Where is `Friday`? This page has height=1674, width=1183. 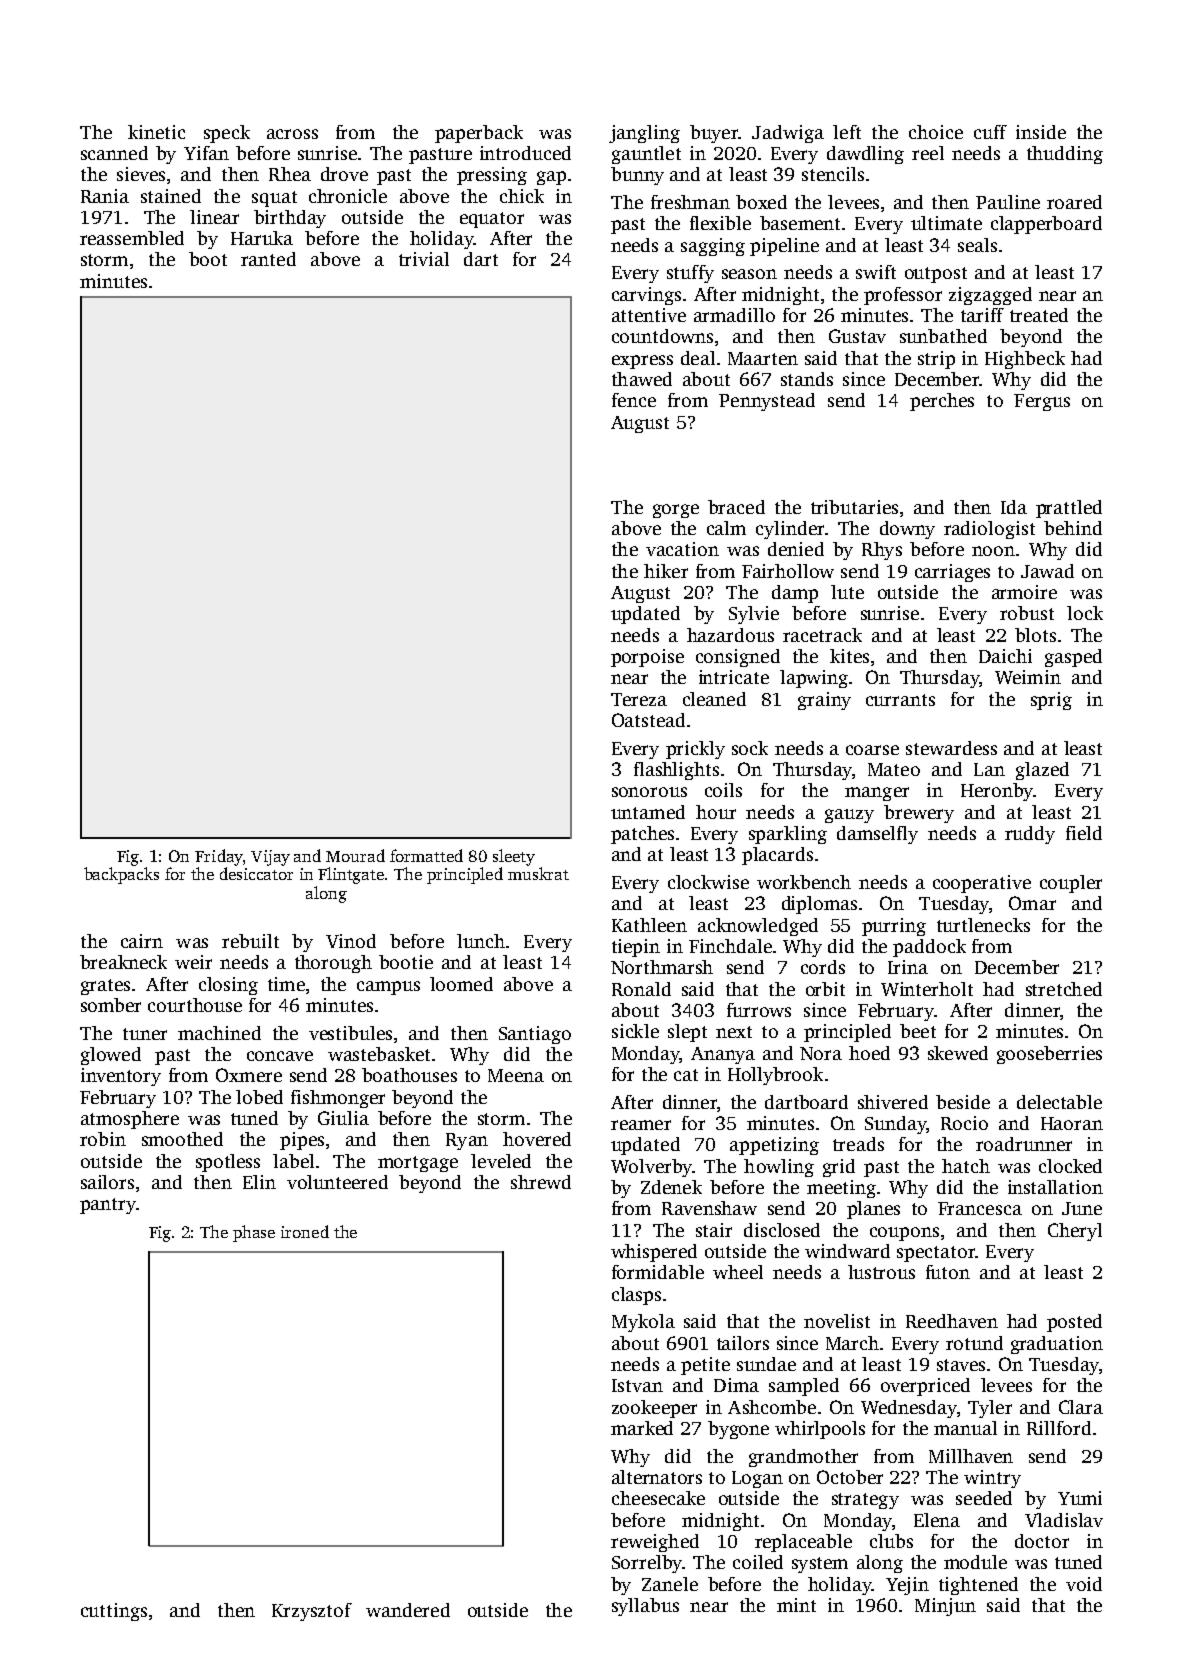 Friday is located at coordinates (219, 857).
